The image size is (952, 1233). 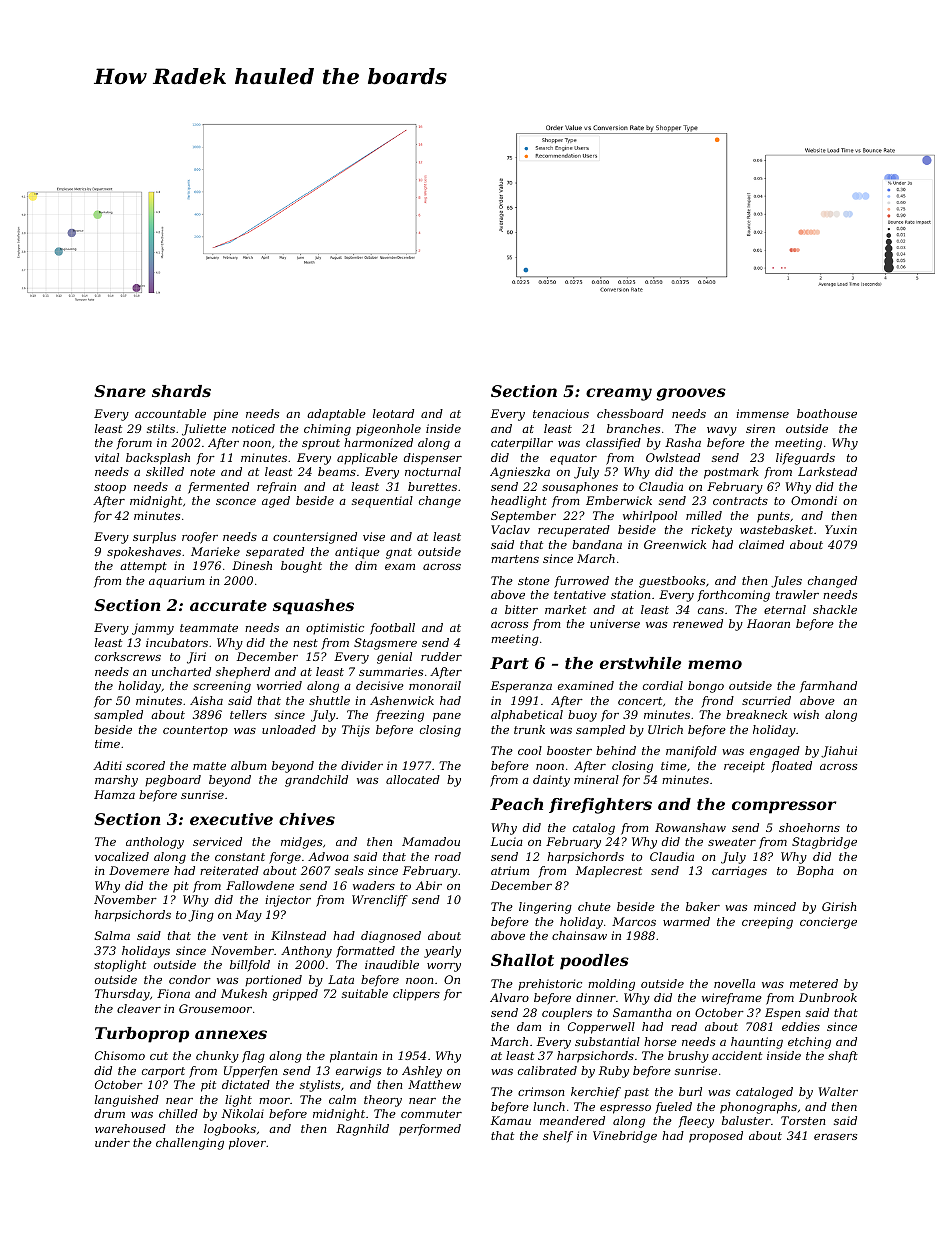 What do you see at coordinates (630, 413) in the screenshot?
I see `chessboard` at bounding box center [630, 413].
